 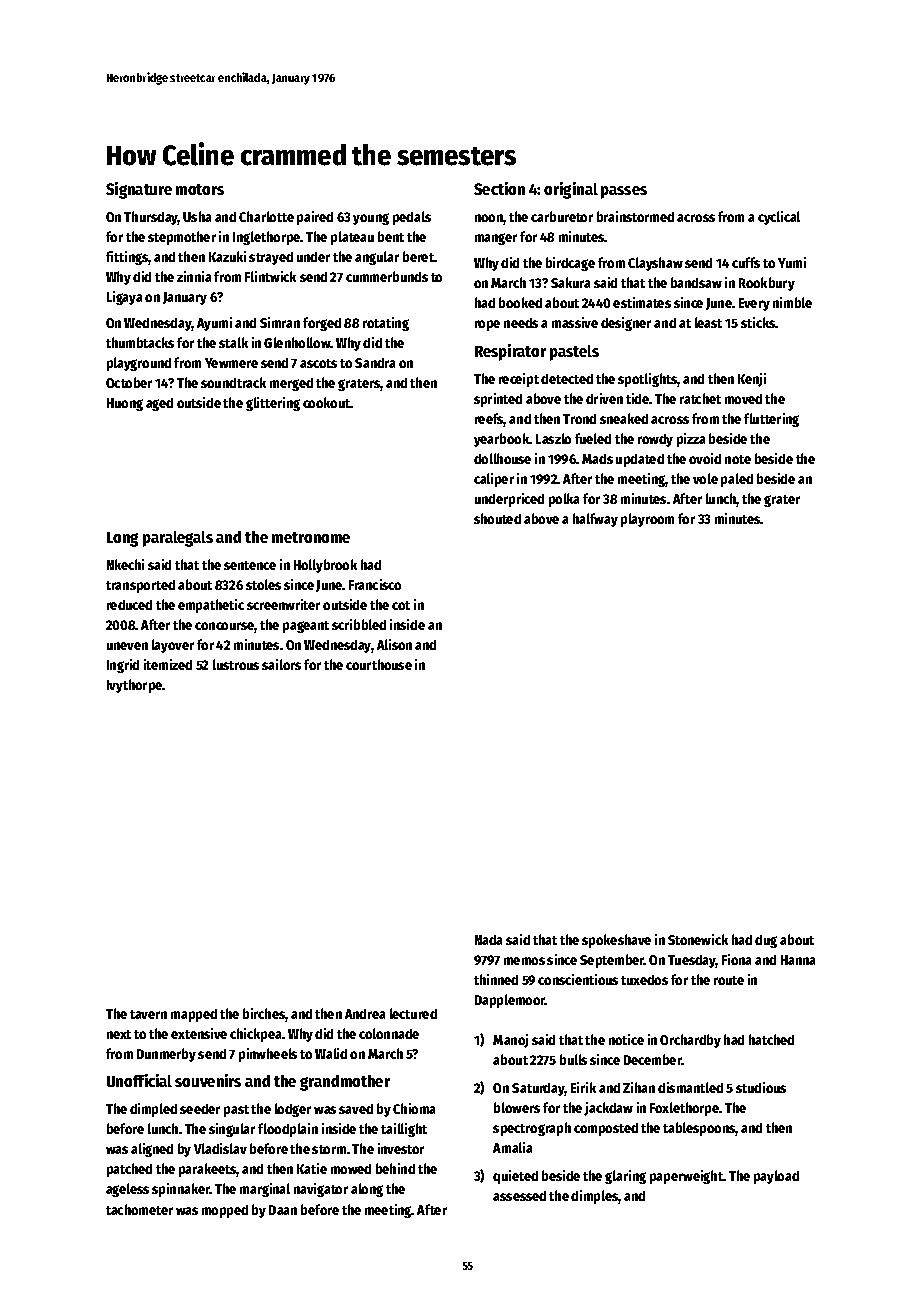 I want to click on payload, so click(x=776, y=1177).
